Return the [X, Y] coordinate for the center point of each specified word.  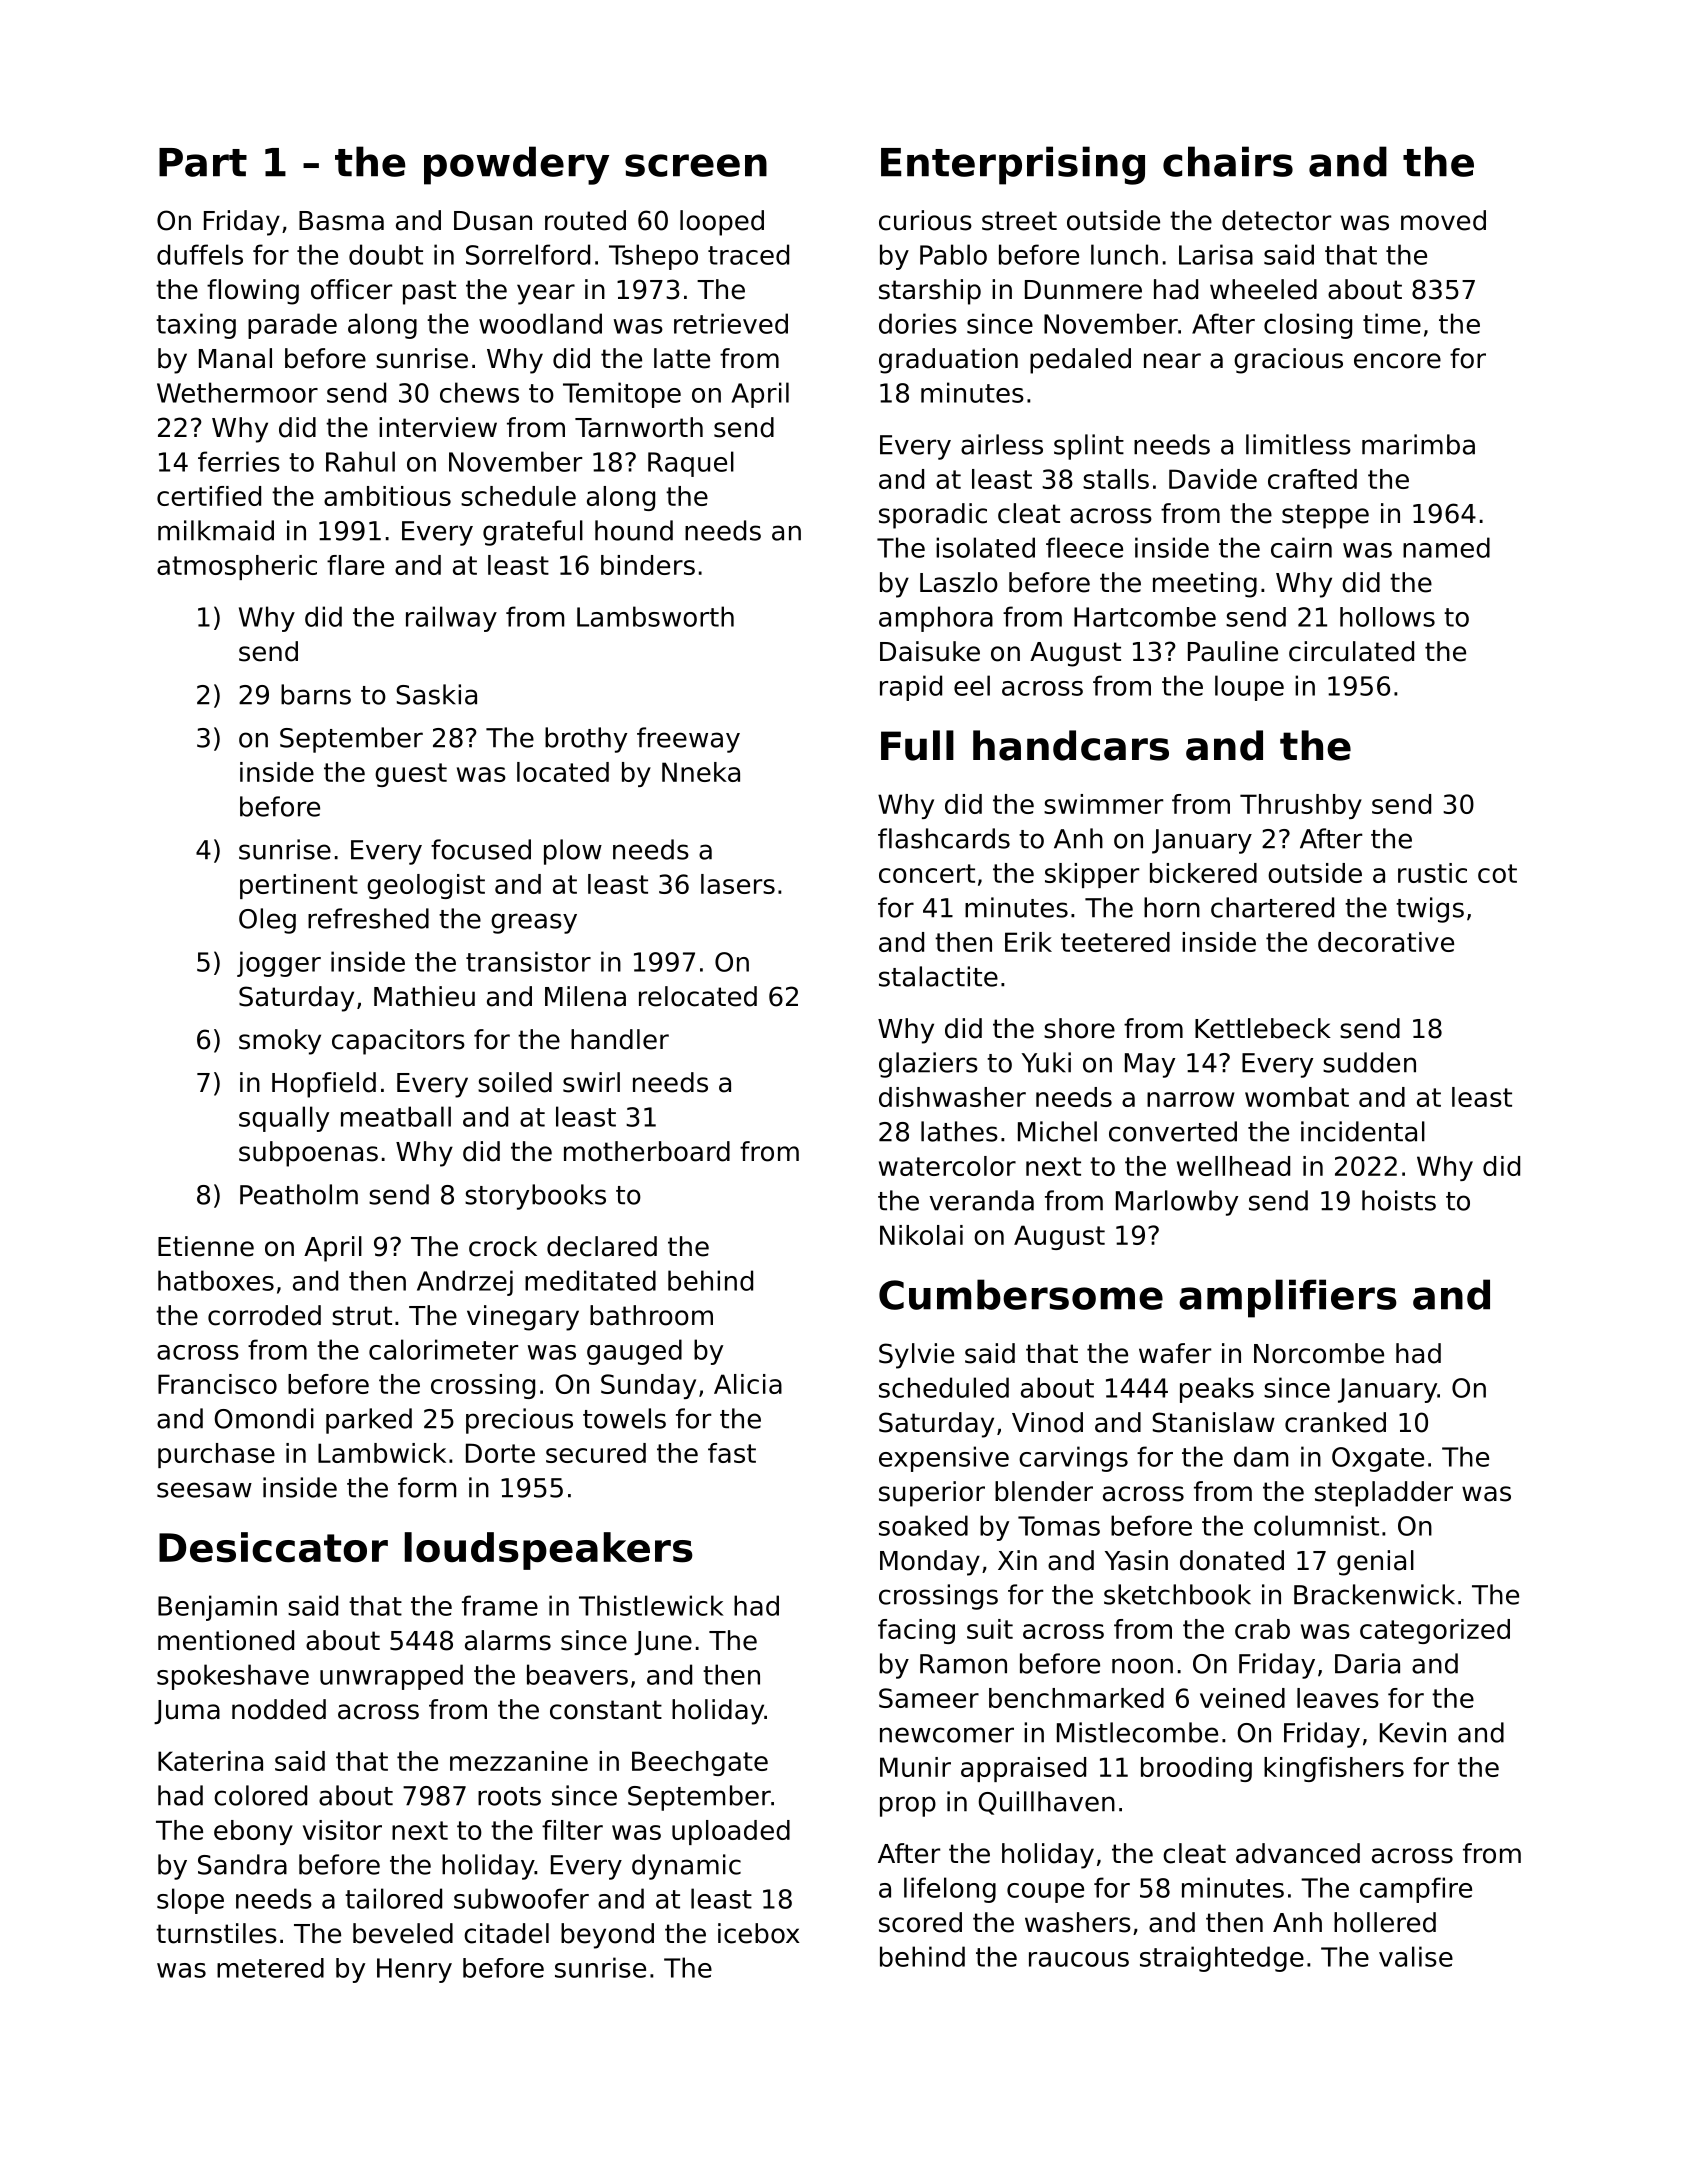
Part [203, 162]
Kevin [1413, 1732]
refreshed [368, 918]
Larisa [1216, 254]
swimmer [1103, 804]
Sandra [242, 1864]
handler [620, 1039]
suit [990, 1629]
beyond [607, 1936]
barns [316, 694]
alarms [508, 1640]
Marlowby [1177, 1203]
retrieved [731, 323]
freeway [688, 740]
